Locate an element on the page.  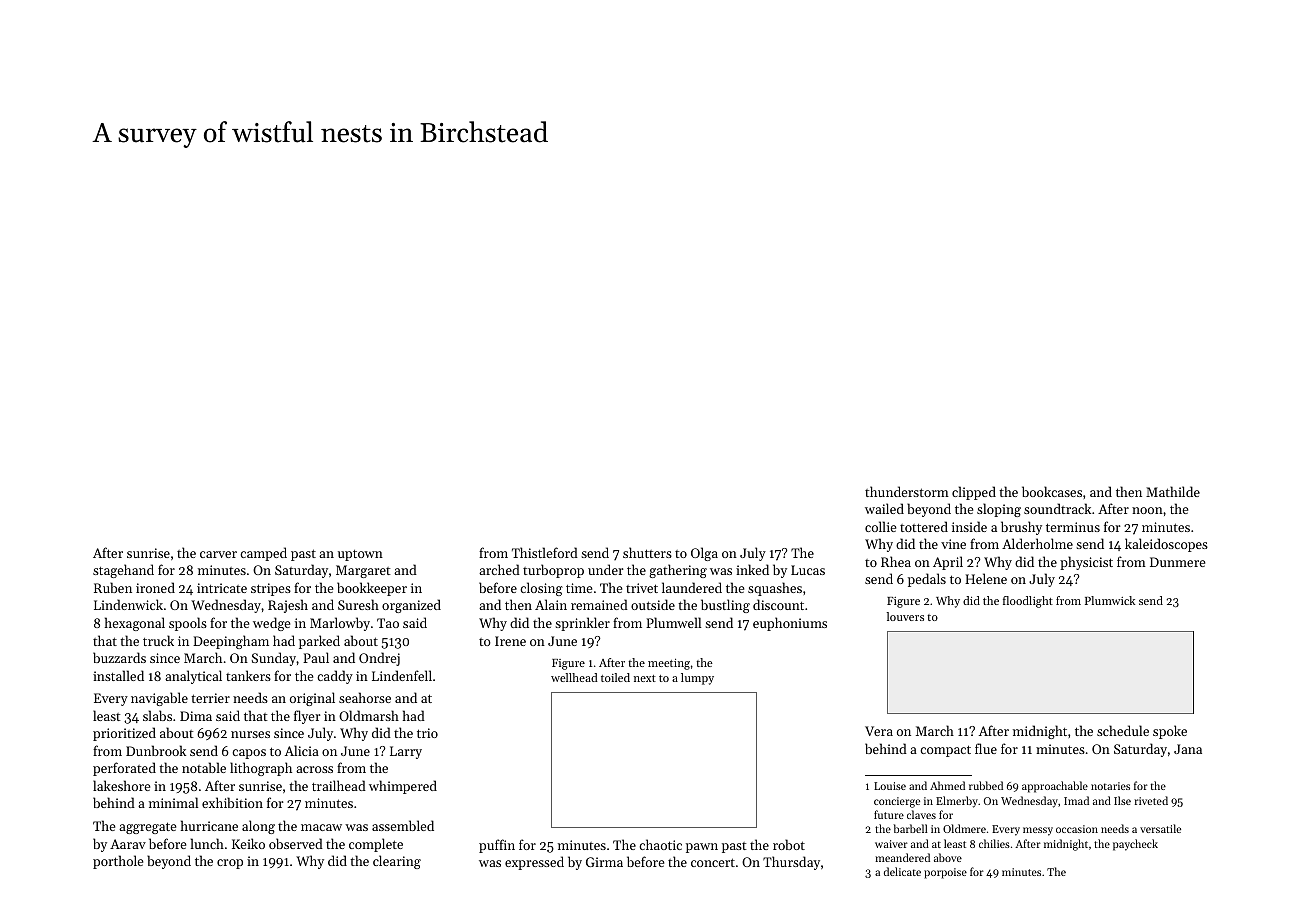
Alderholme is located at coordinates (1037, 543).
